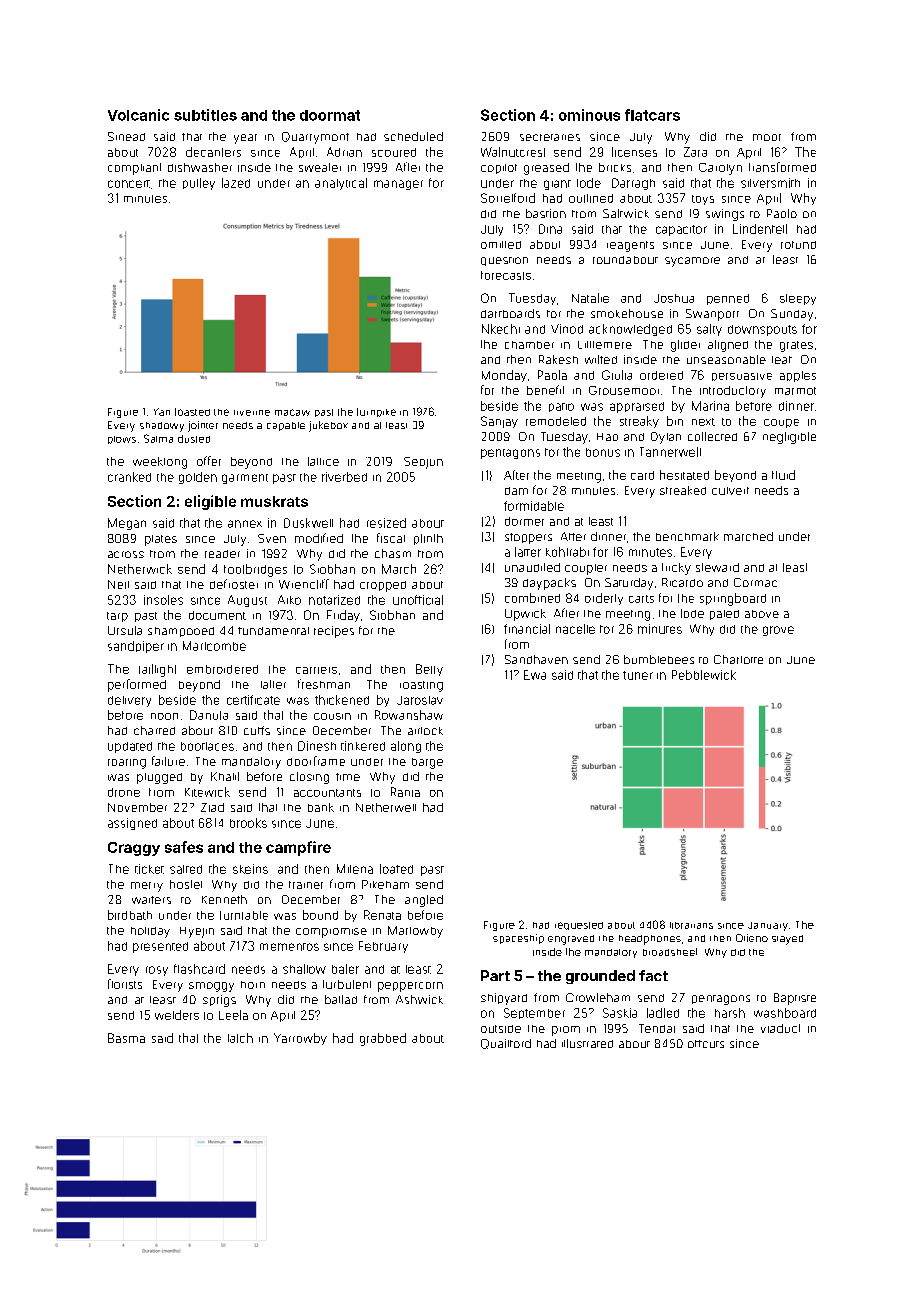 This document has width=924, height=1308. Describe the element at coordinates (589, 115) in the document. I see `ominous` at that location.
